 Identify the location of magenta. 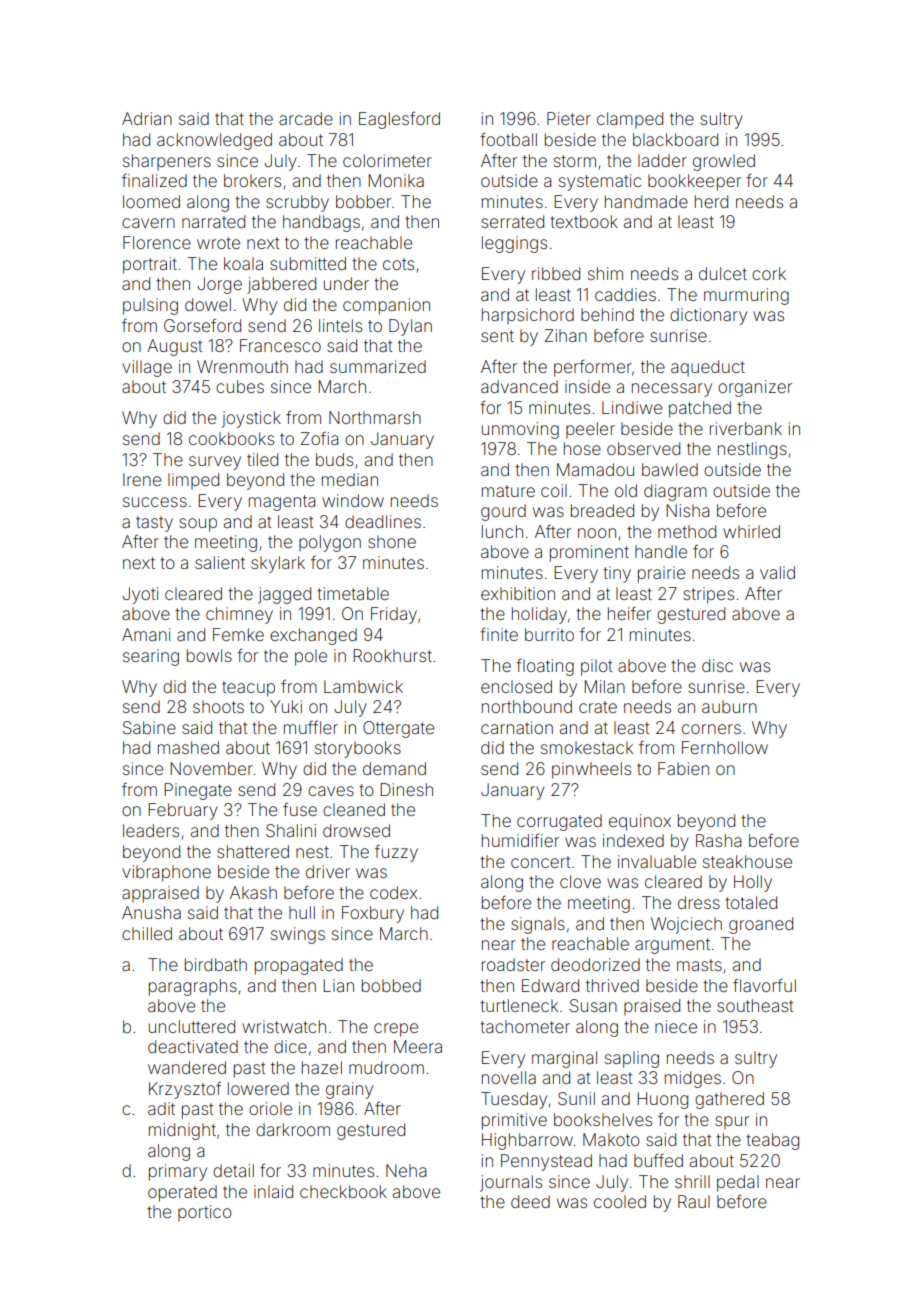
(282, 503).
